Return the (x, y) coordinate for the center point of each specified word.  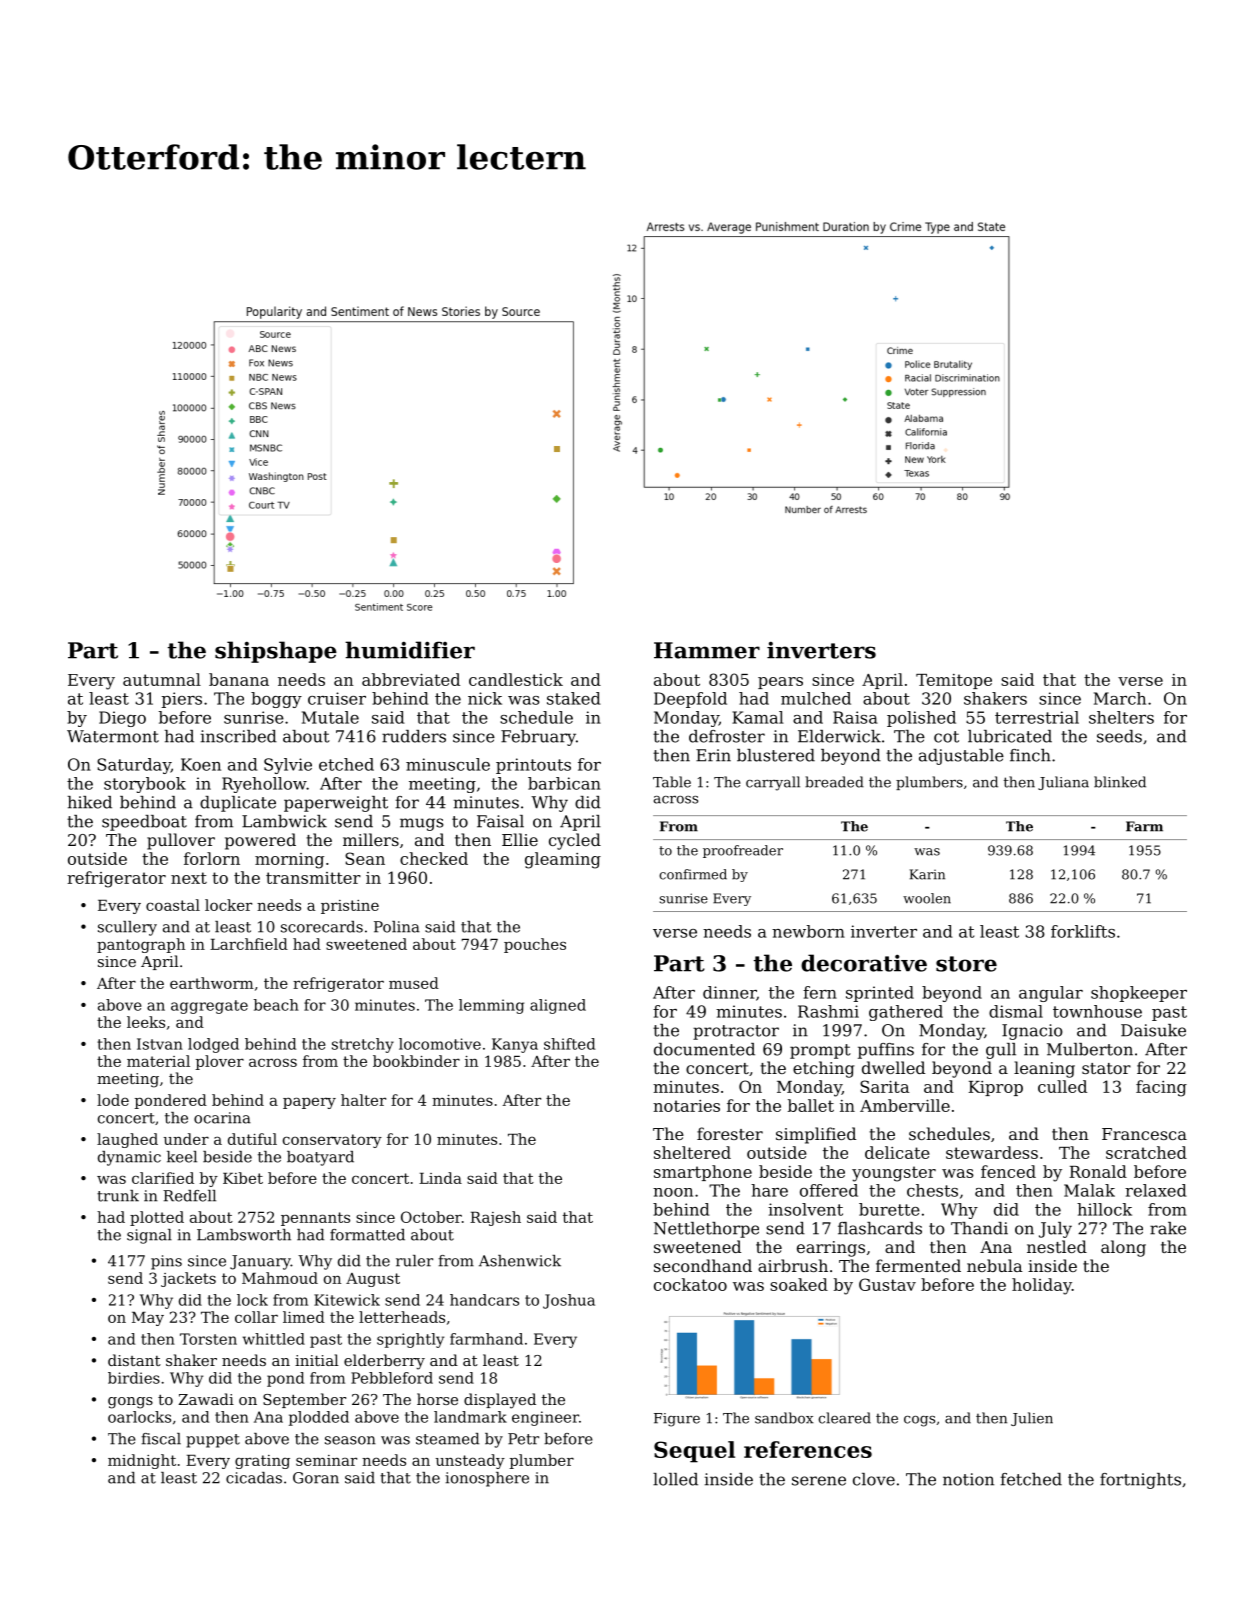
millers (371, 839)
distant (134, 1360)
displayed (500, 1401)
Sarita (884, 1086)
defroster (727, 736)
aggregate (209, 1007)
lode (113, 1100)
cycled (575, 841)
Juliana (1063, 783)
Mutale (330, 717)
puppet (213, 1441)
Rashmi (828, 1011)
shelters (1121, 717)
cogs (919, 1421)
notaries (686, 1106)
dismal (1016, 1011)
